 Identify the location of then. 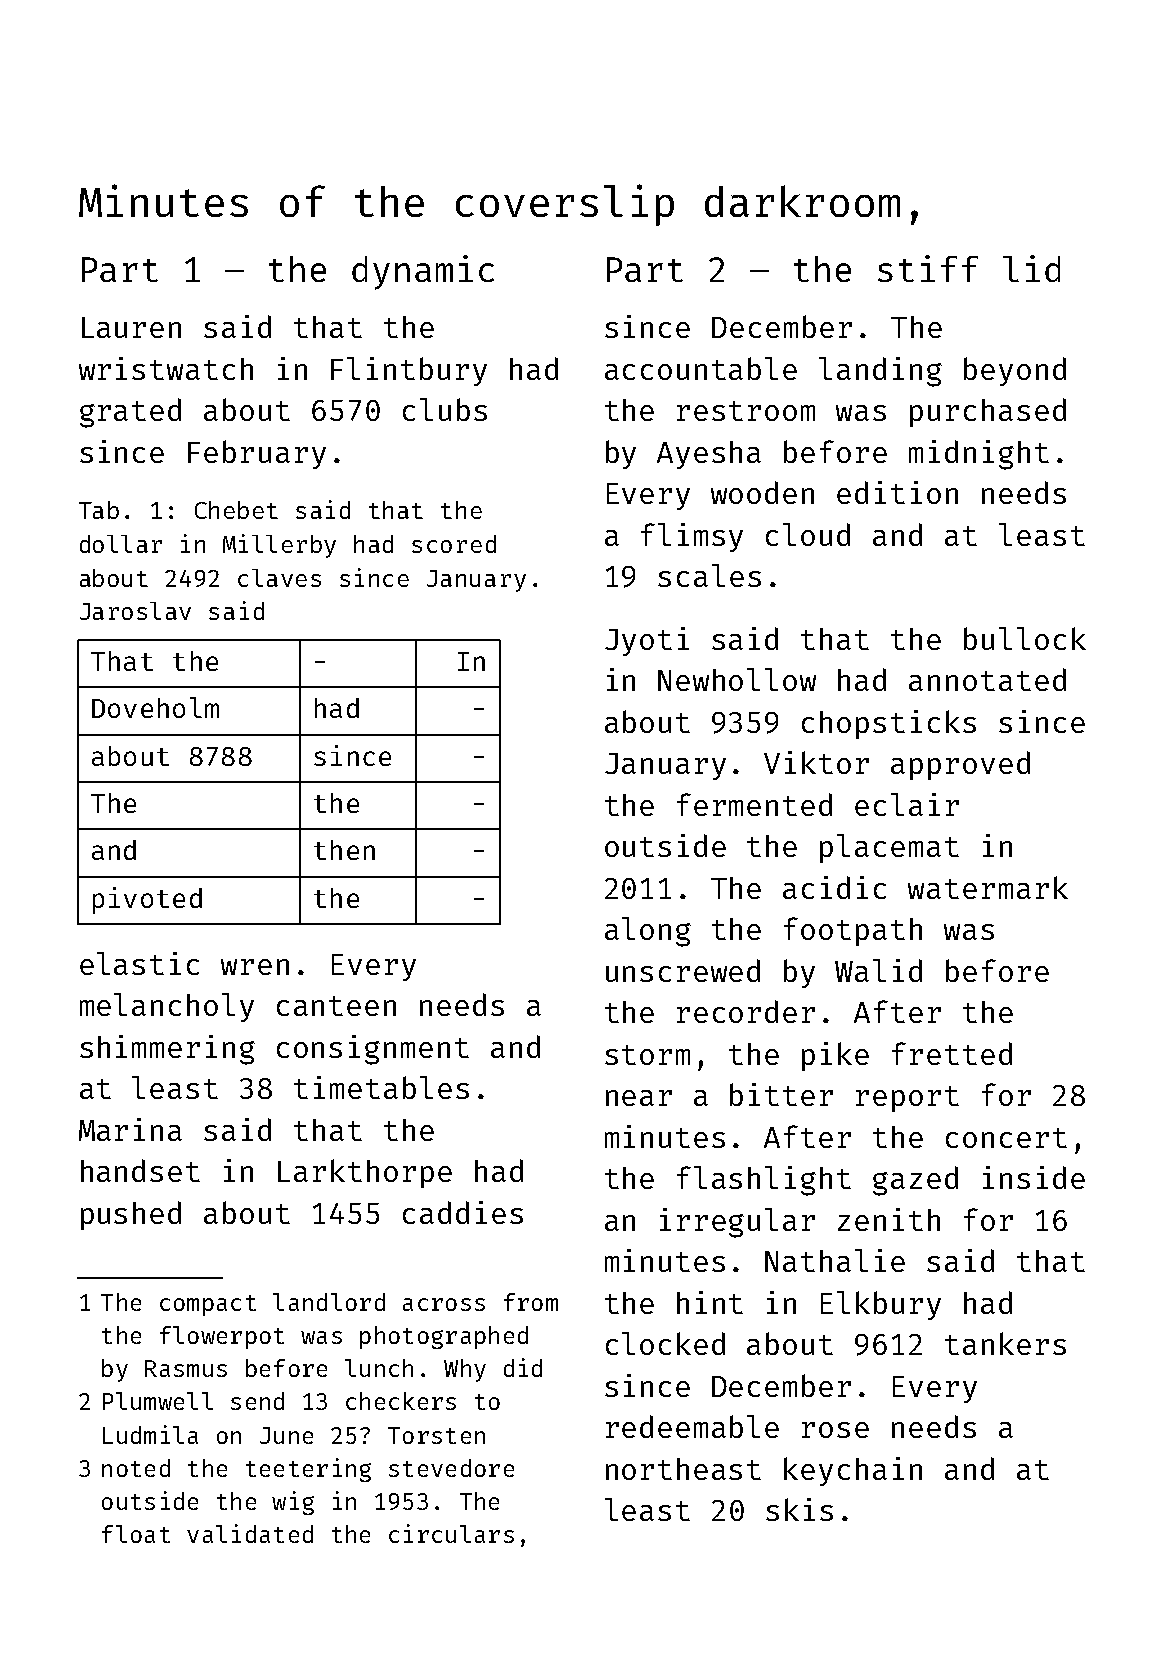
(344, 850).
